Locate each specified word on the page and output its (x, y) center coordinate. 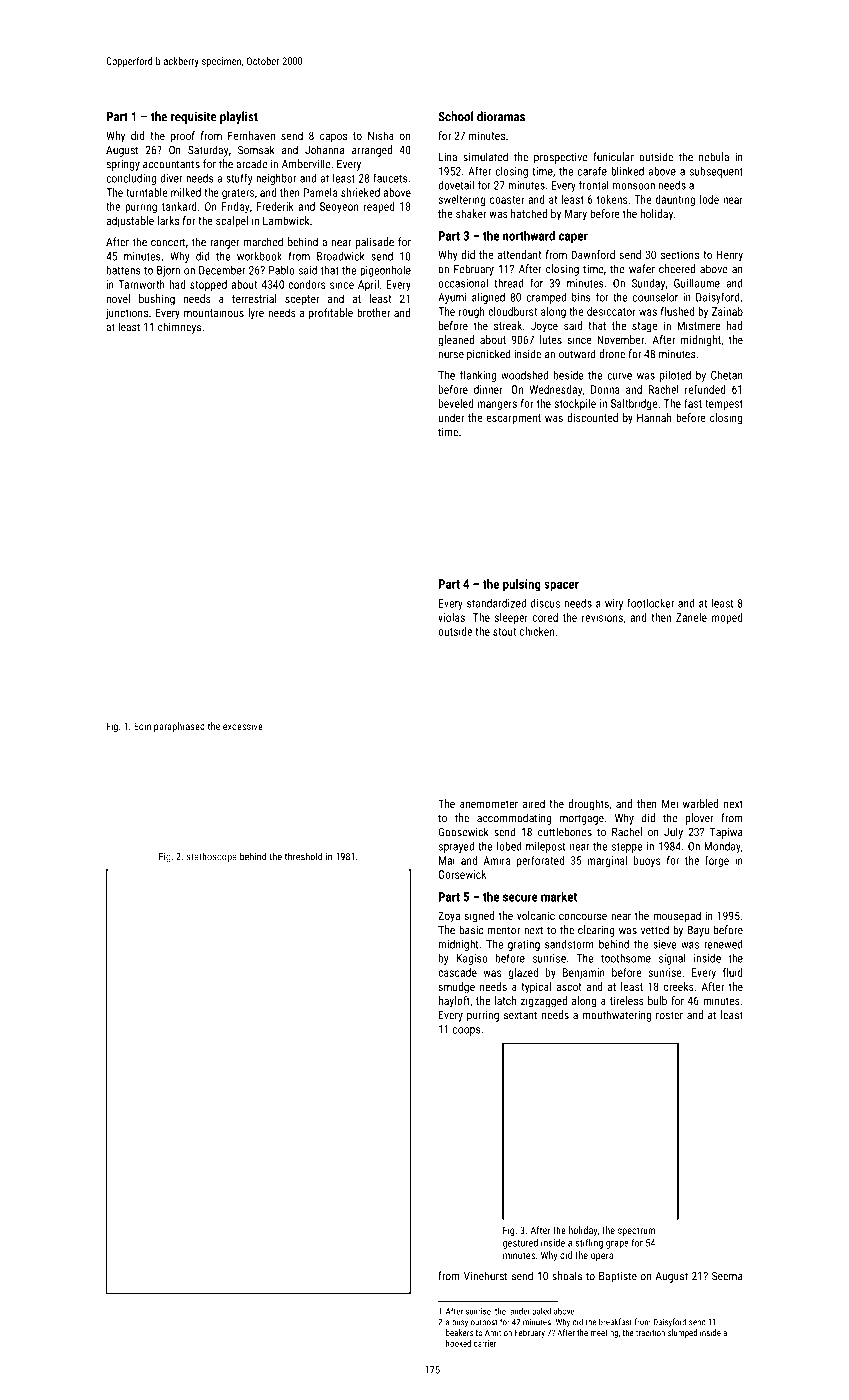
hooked (458, 1343)
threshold (303, 856)
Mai (447, 860)
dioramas (501, 116)
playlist (239, 117)
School (455, 116)
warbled (701, 803)
